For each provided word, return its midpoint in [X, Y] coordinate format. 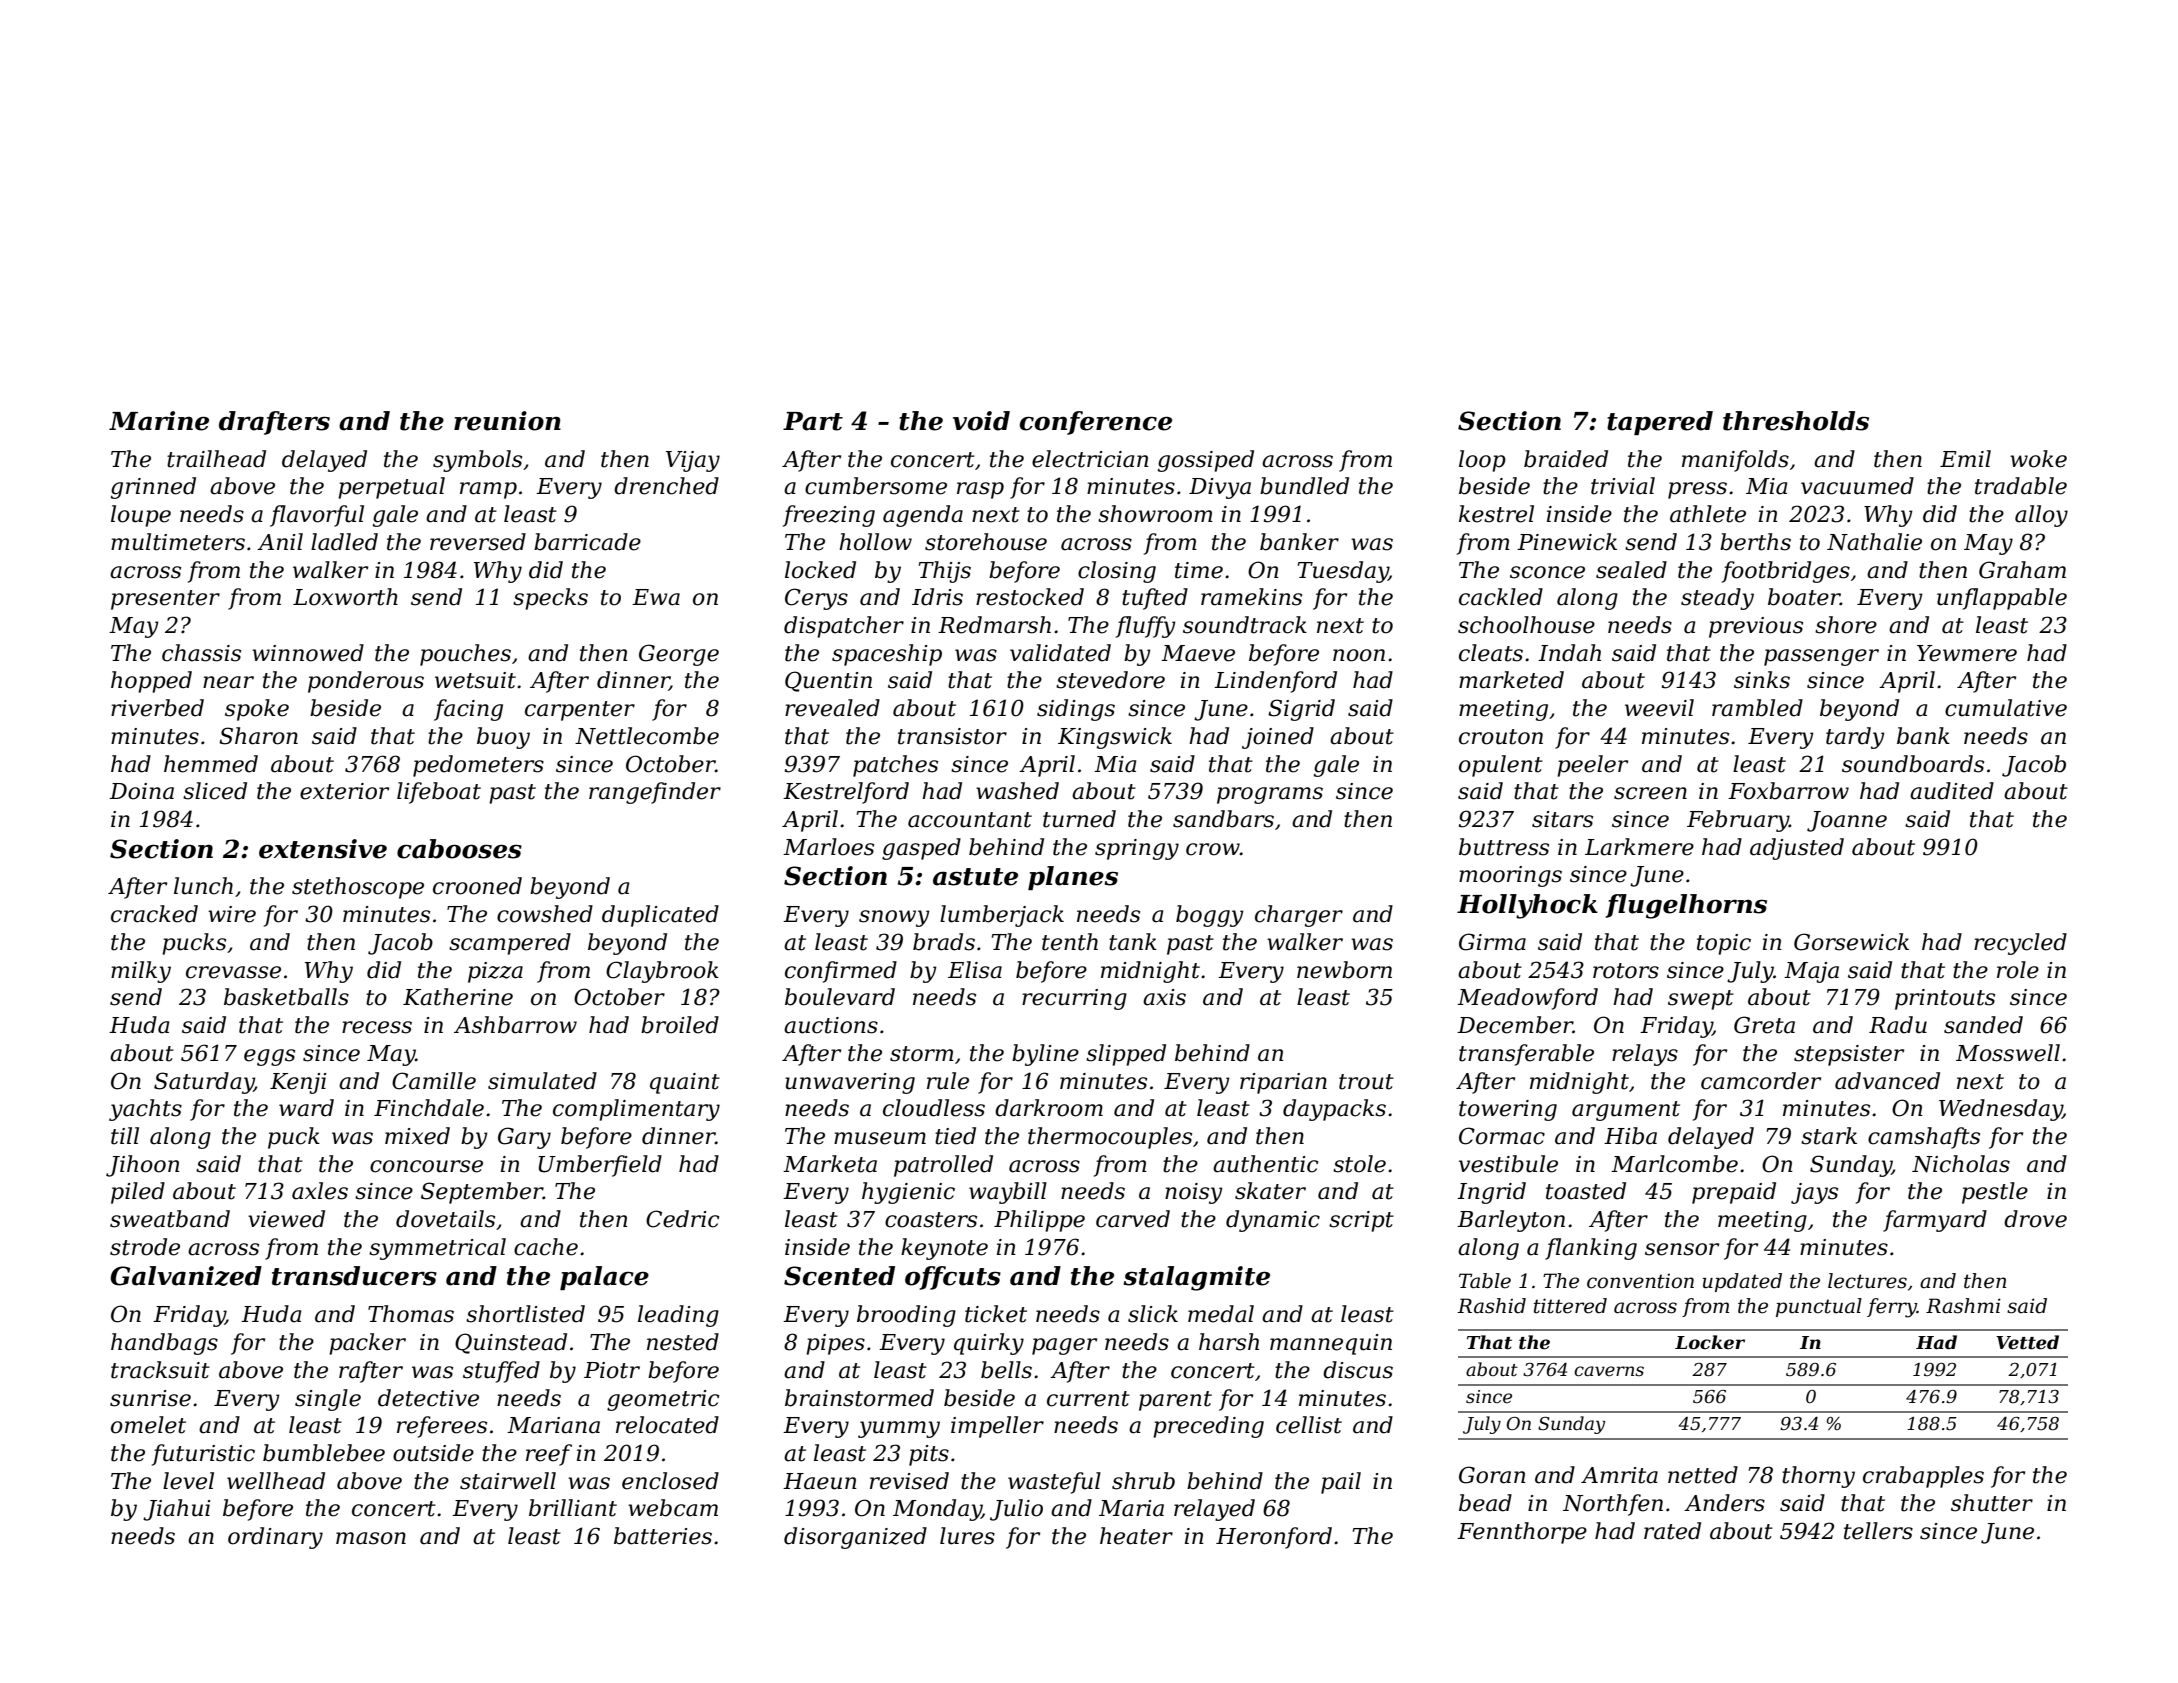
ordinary [275, 1538]
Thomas [411, 1314]
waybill [1008, 1193]
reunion [507, 421]
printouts [1945, 999]
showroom [1155, 514]
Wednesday [2001, 1110]
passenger [1821, 657]
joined [1278, 738]
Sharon [258, 736]
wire [232, 914]
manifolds [1735, 461]
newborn [1344, 970]
